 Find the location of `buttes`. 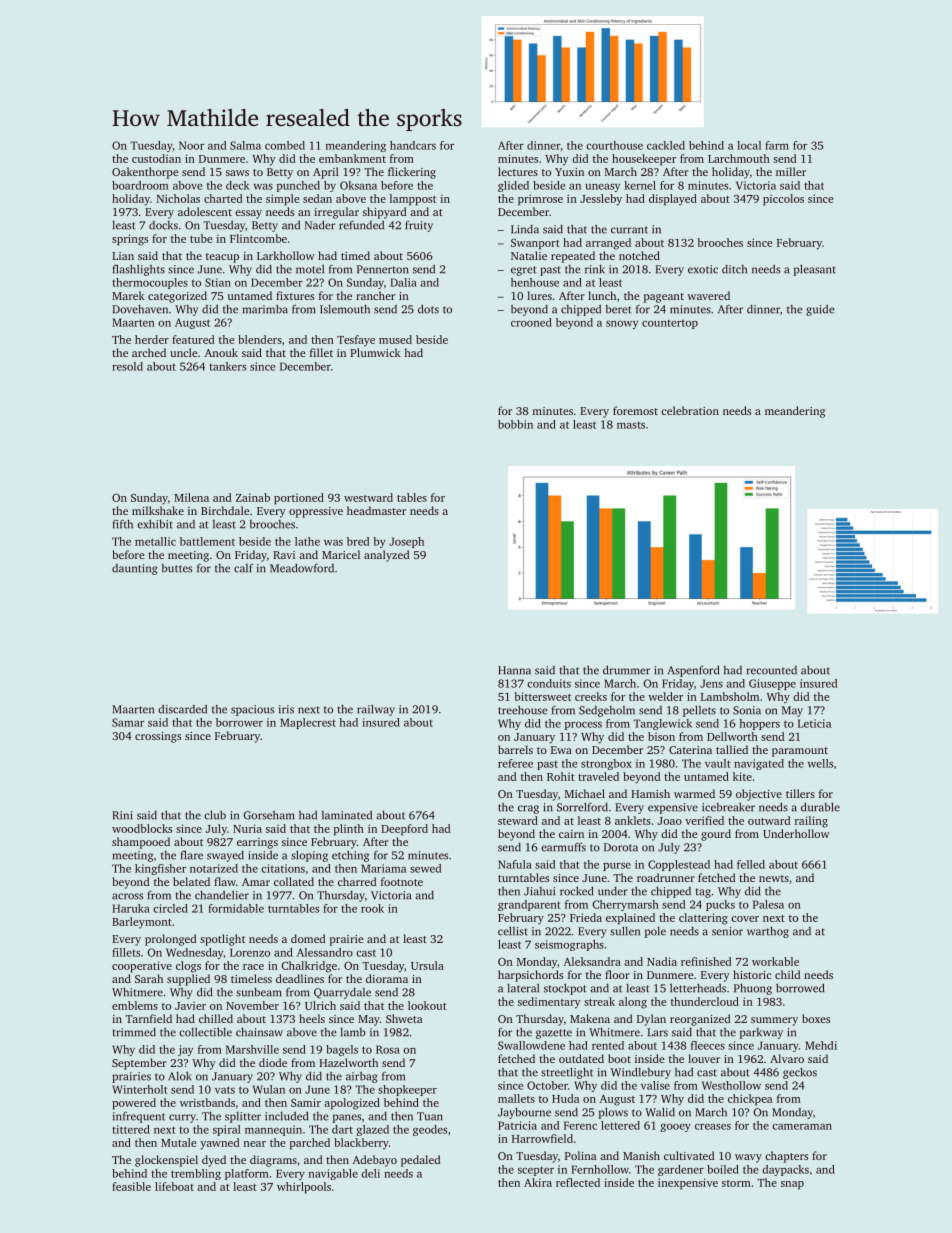

buttes is located at coordinates (176, 568).
